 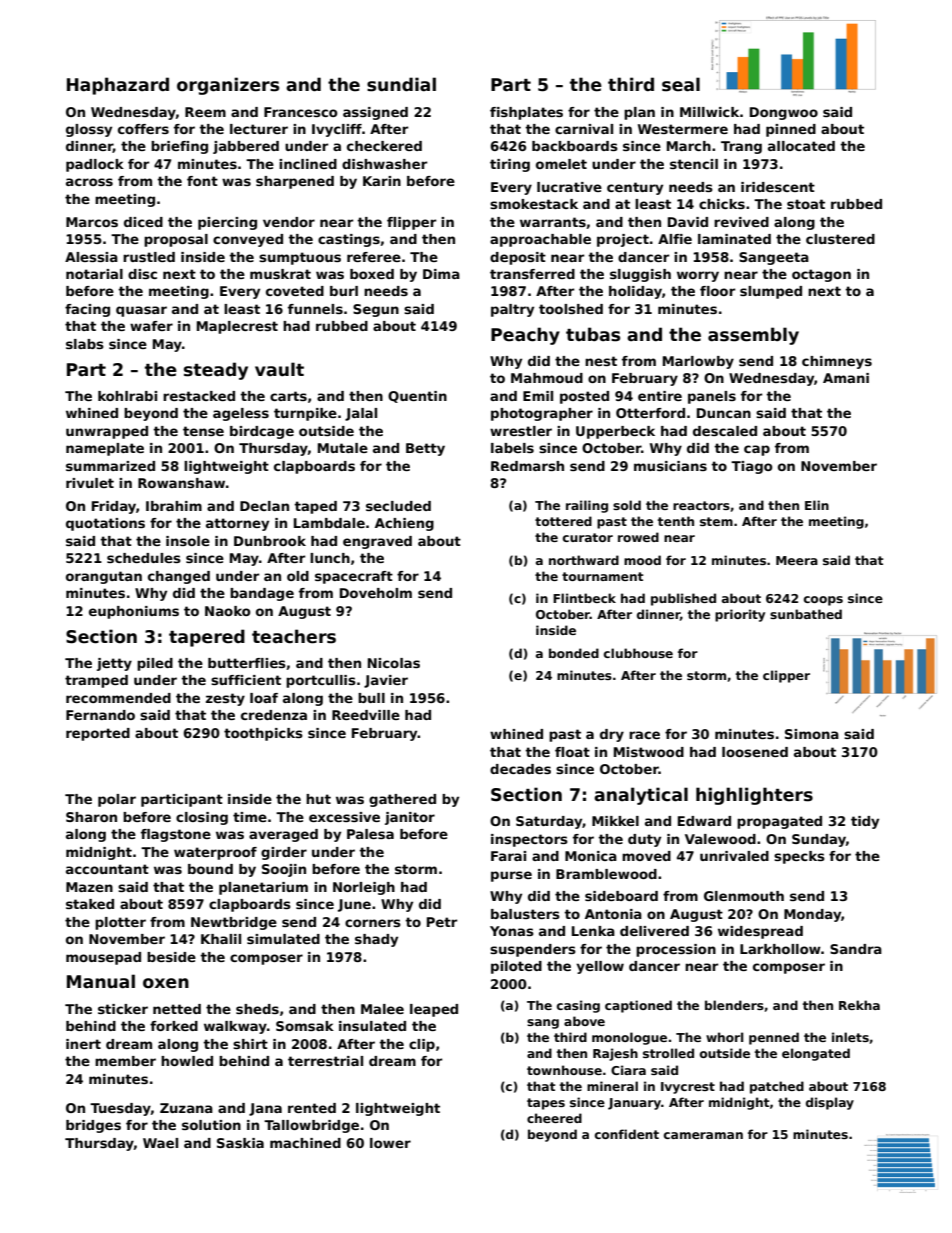 I want to click on Norleigh, so click(x=364, y=888).
